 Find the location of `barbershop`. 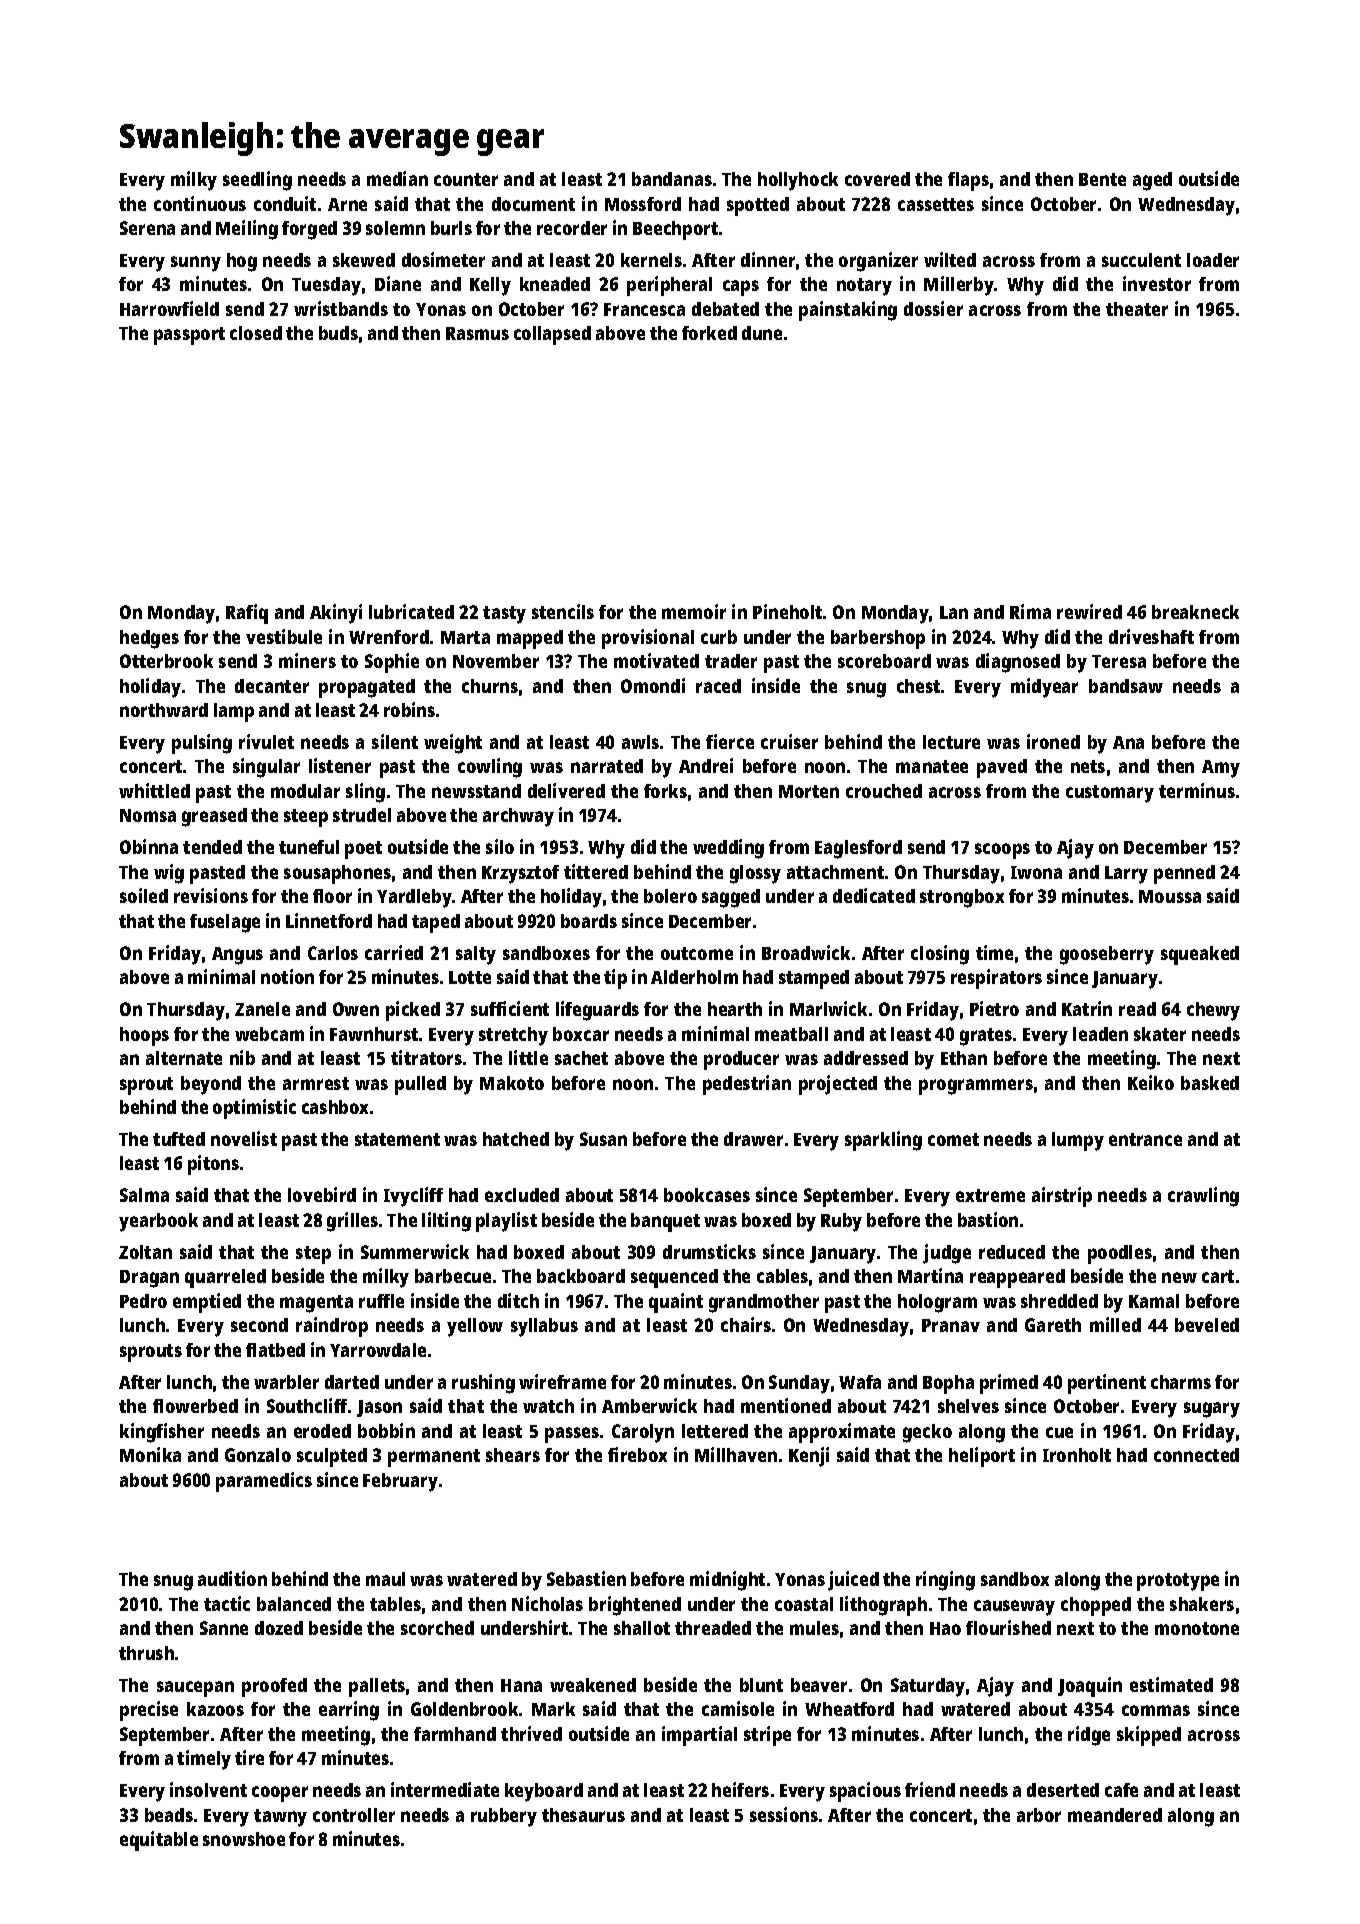

barbershop is located at coordinates (878, 639).
